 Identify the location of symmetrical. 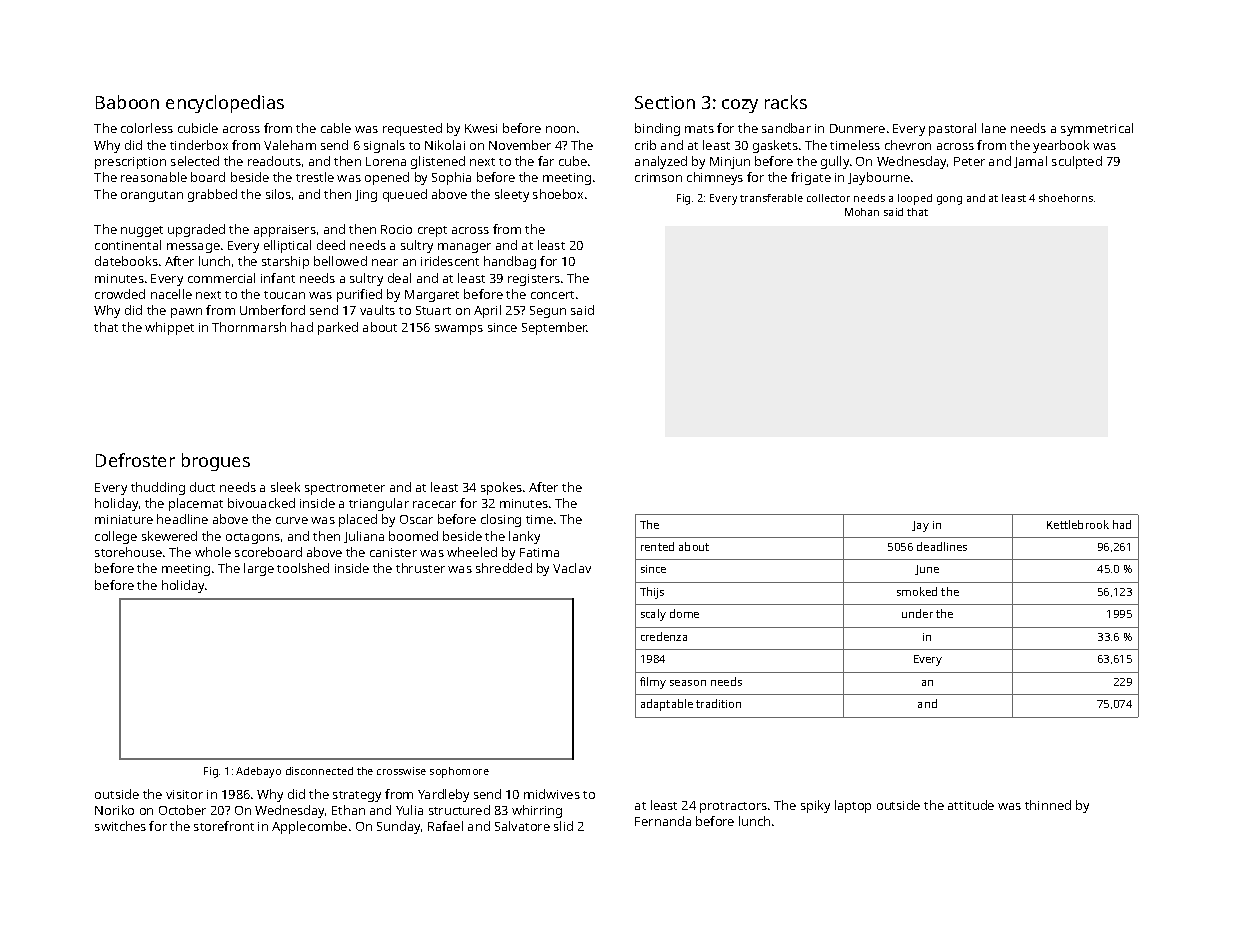
(1097, 129).
